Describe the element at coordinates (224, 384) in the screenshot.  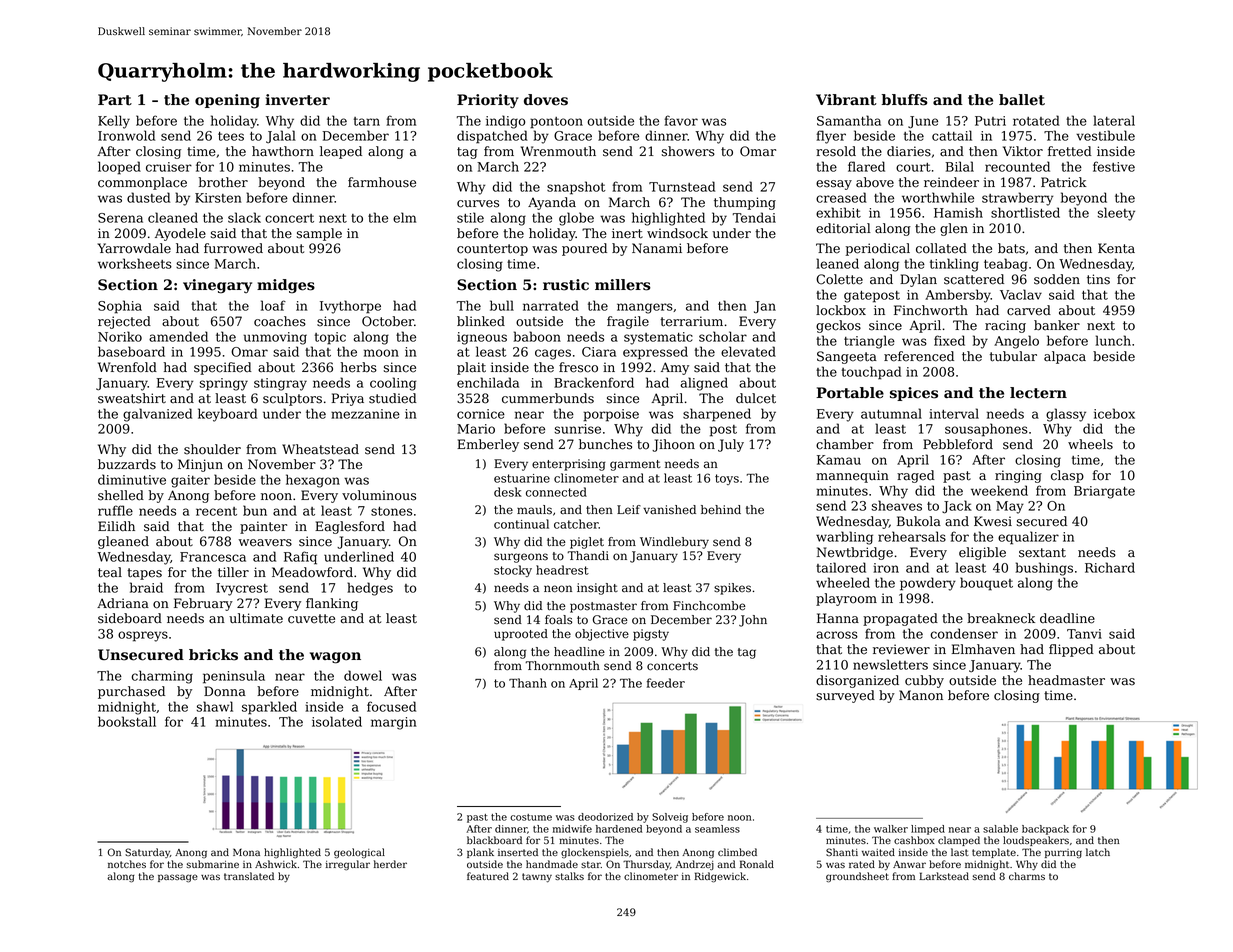
I see `springy` at that location.
